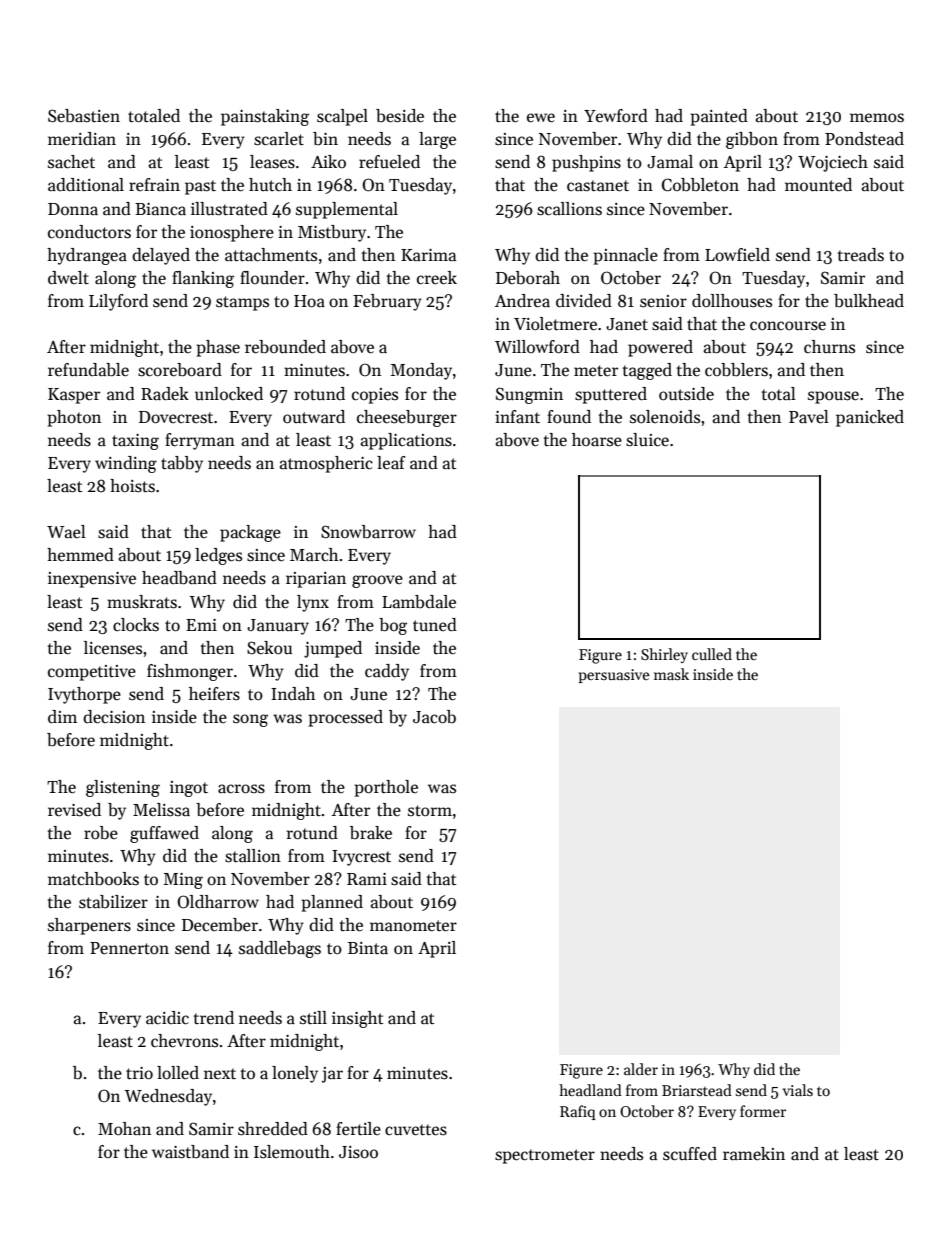 This document has height=1233, width=952. I want to click on trio, so click(139, 1073).
